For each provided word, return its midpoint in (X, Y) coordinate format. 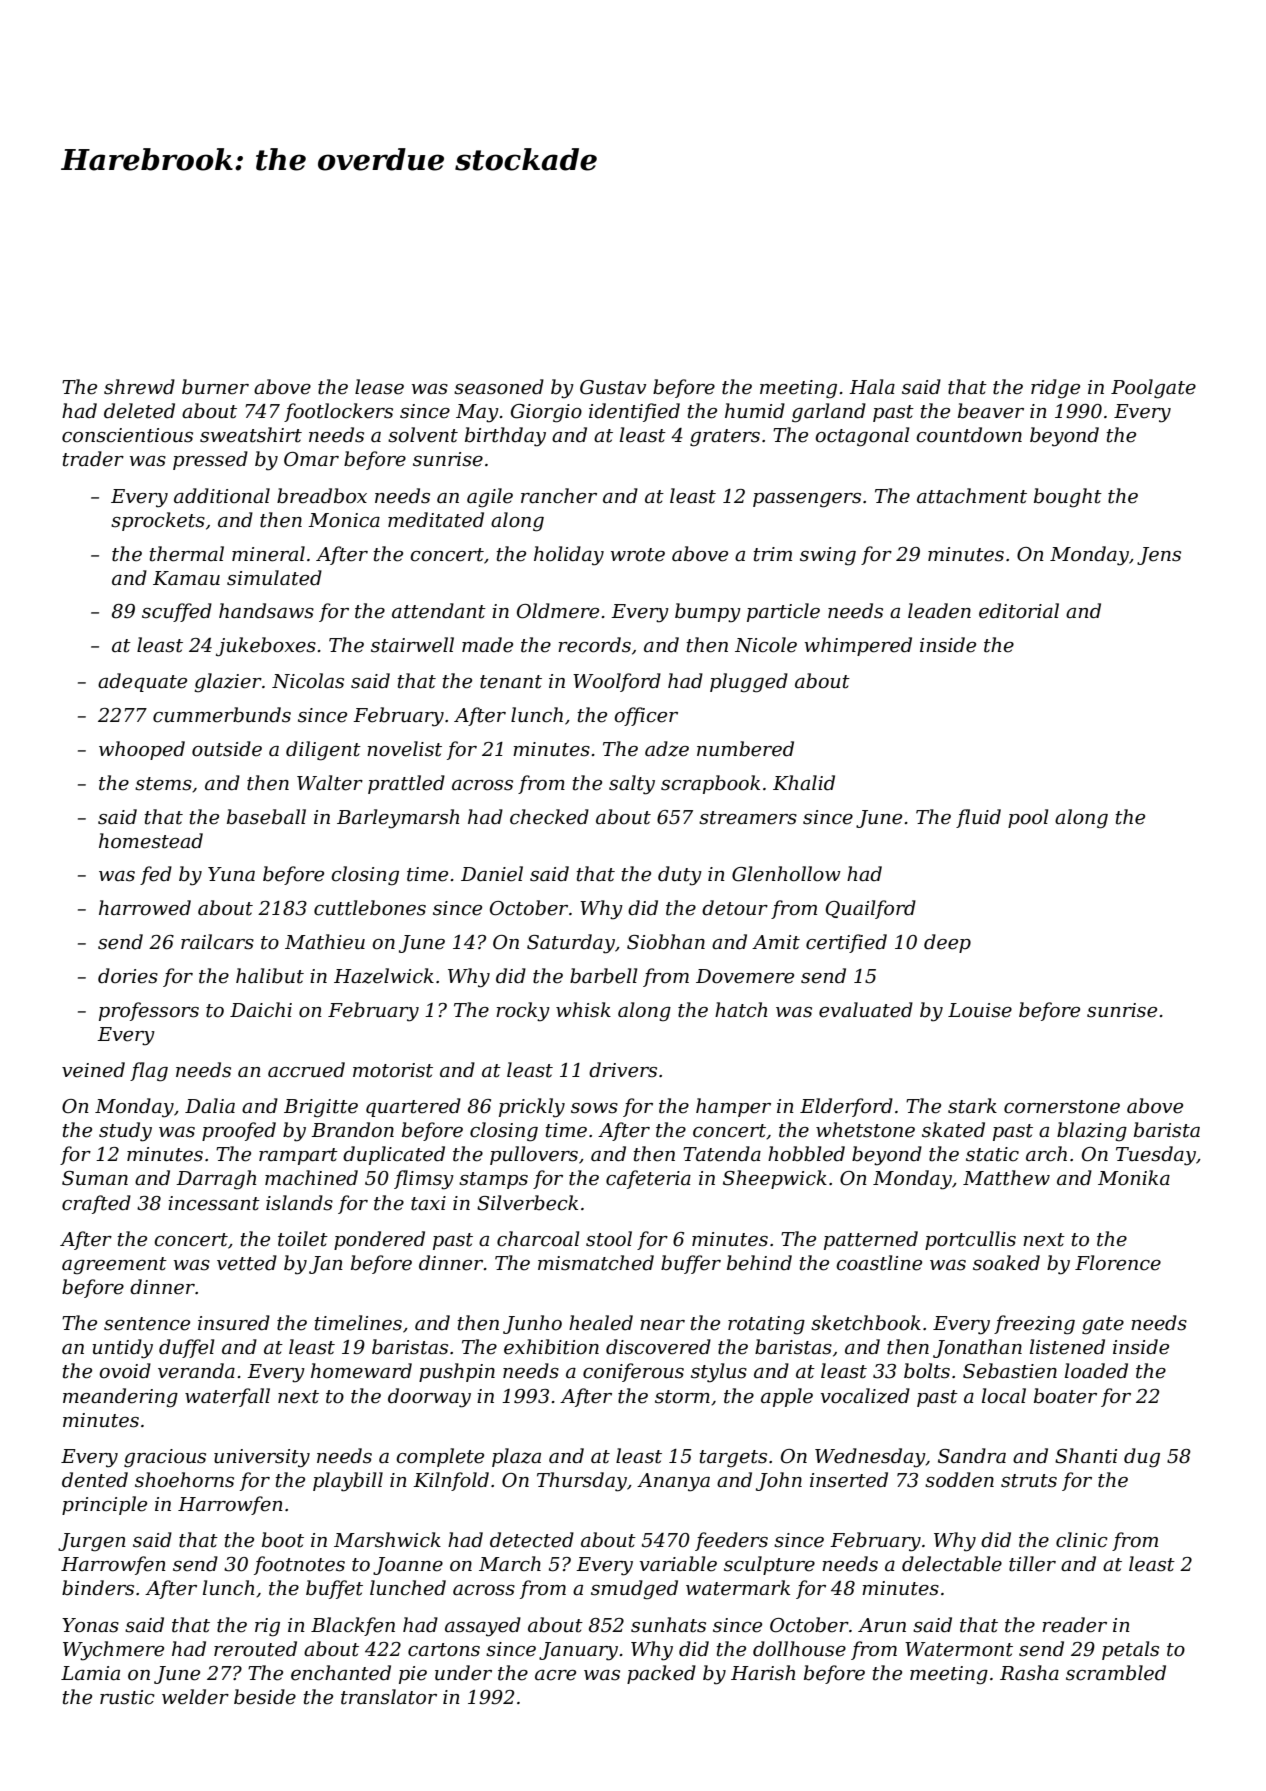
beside (265, 1697)
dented (95, 1480)
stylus (719, 1373)
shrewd (139, 387)
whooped (142, 750)
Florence (1118, 1263)
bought (1068, 497)
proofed (239, 1131)
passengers (807, 500)
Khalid (804, 783)
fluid (978, 818)
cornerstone (1062, 1107)
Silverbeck (527, 1203)
